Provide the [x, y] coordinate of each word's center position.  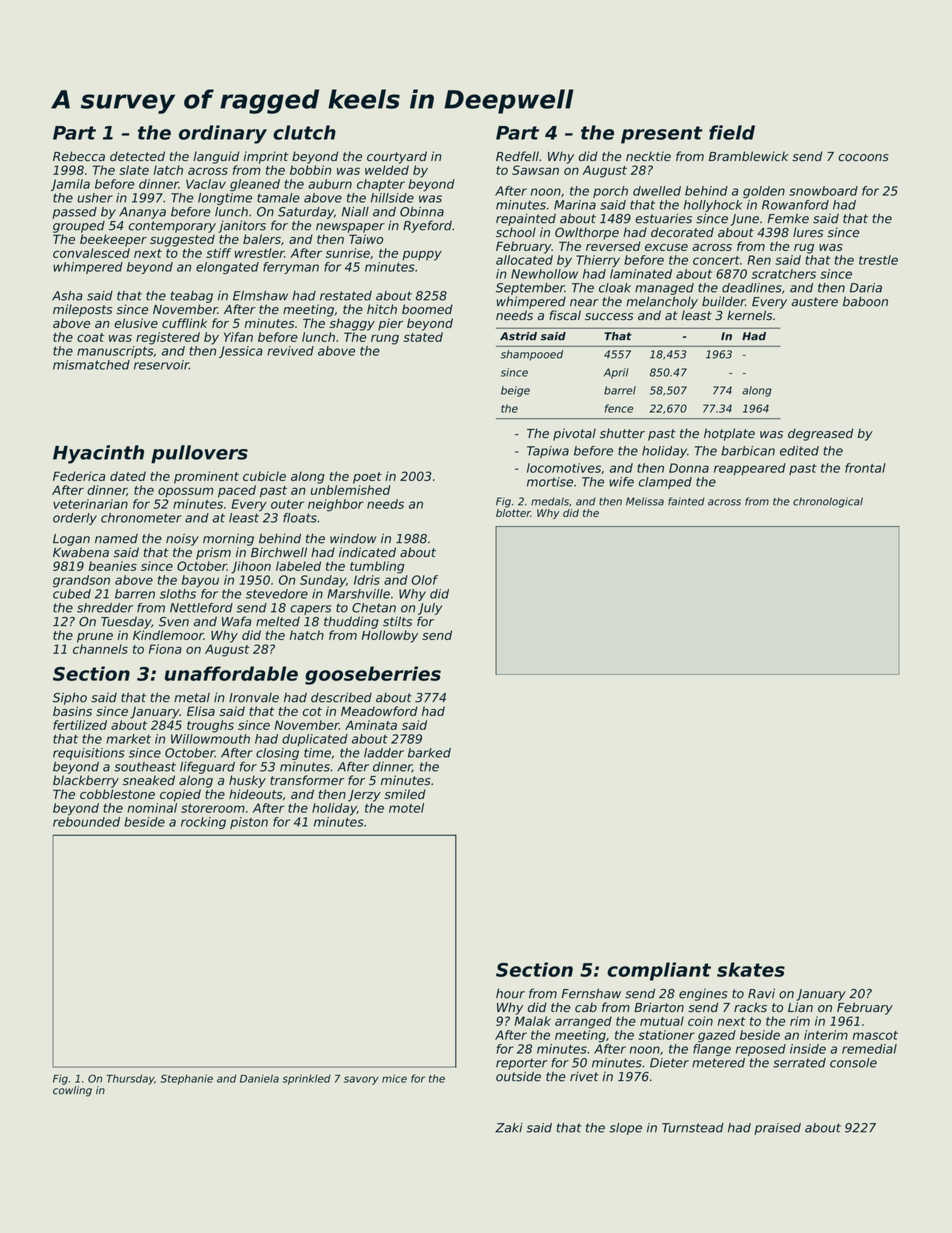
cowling [72, 1091]
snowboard [823, 191]
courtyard [397, 157]
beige [515, 391]
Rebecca [79, 156]
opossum [186, 492]
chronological [828, 502]
